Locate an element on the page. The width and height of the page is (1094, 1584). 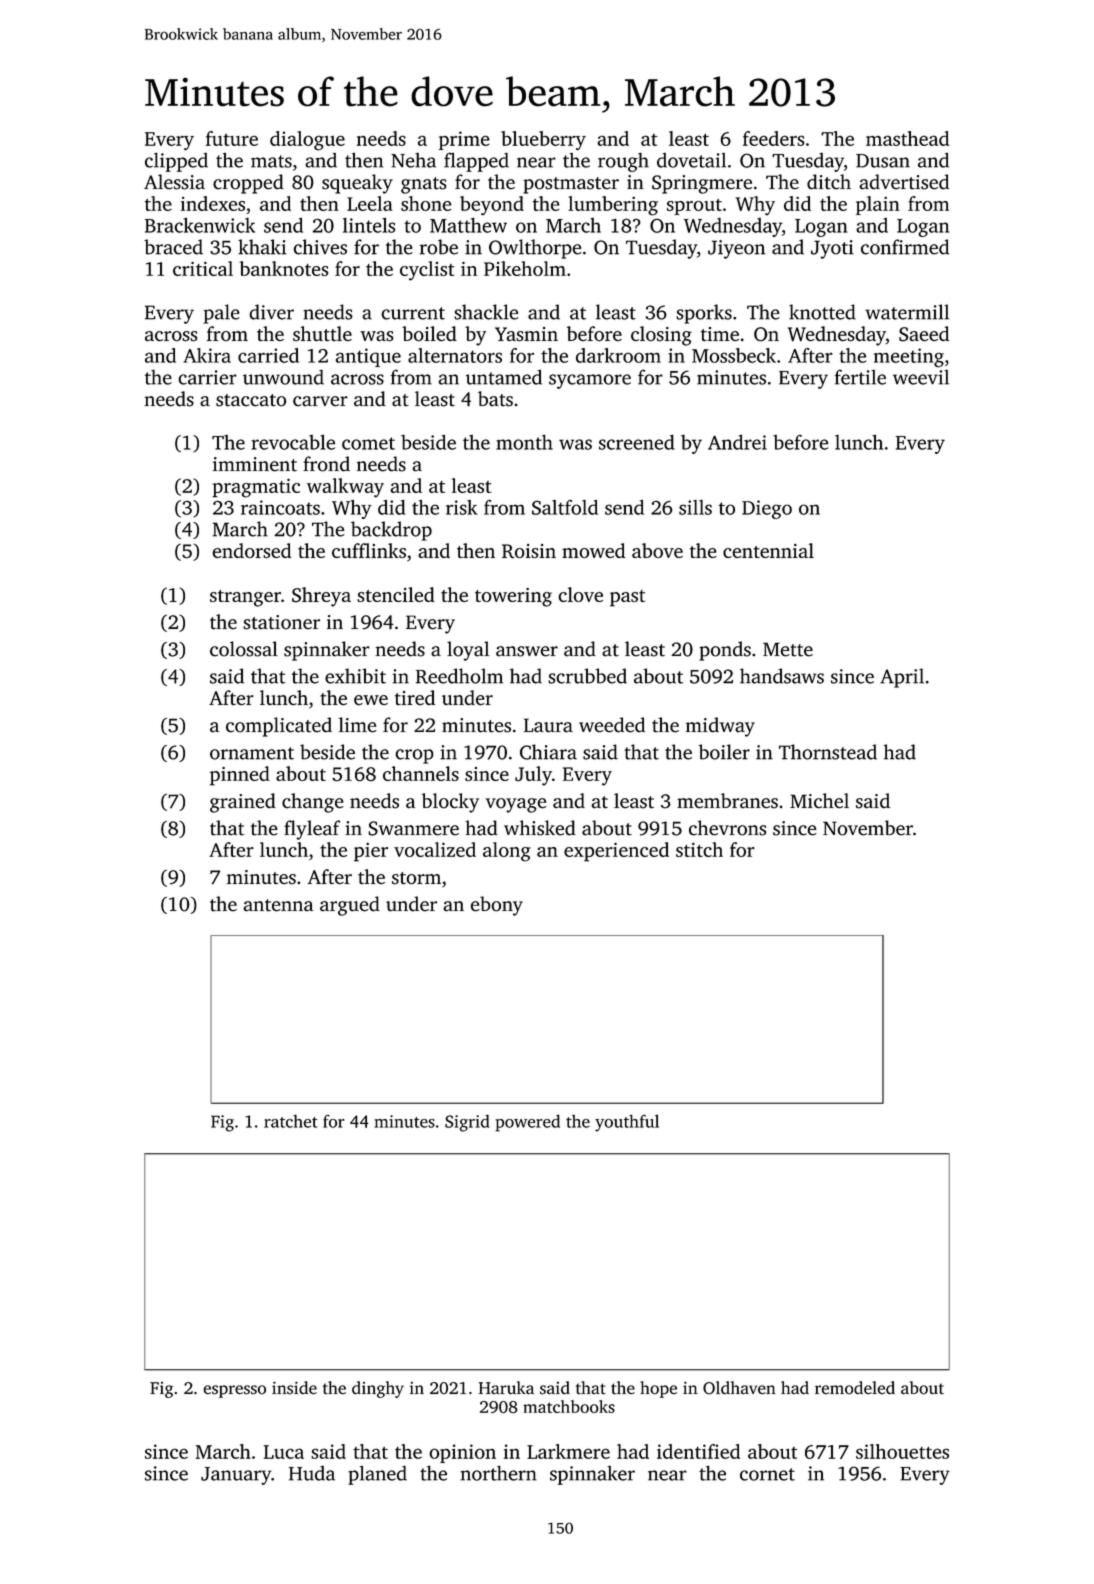
scrubbed is located at coordinates (587, 676).
